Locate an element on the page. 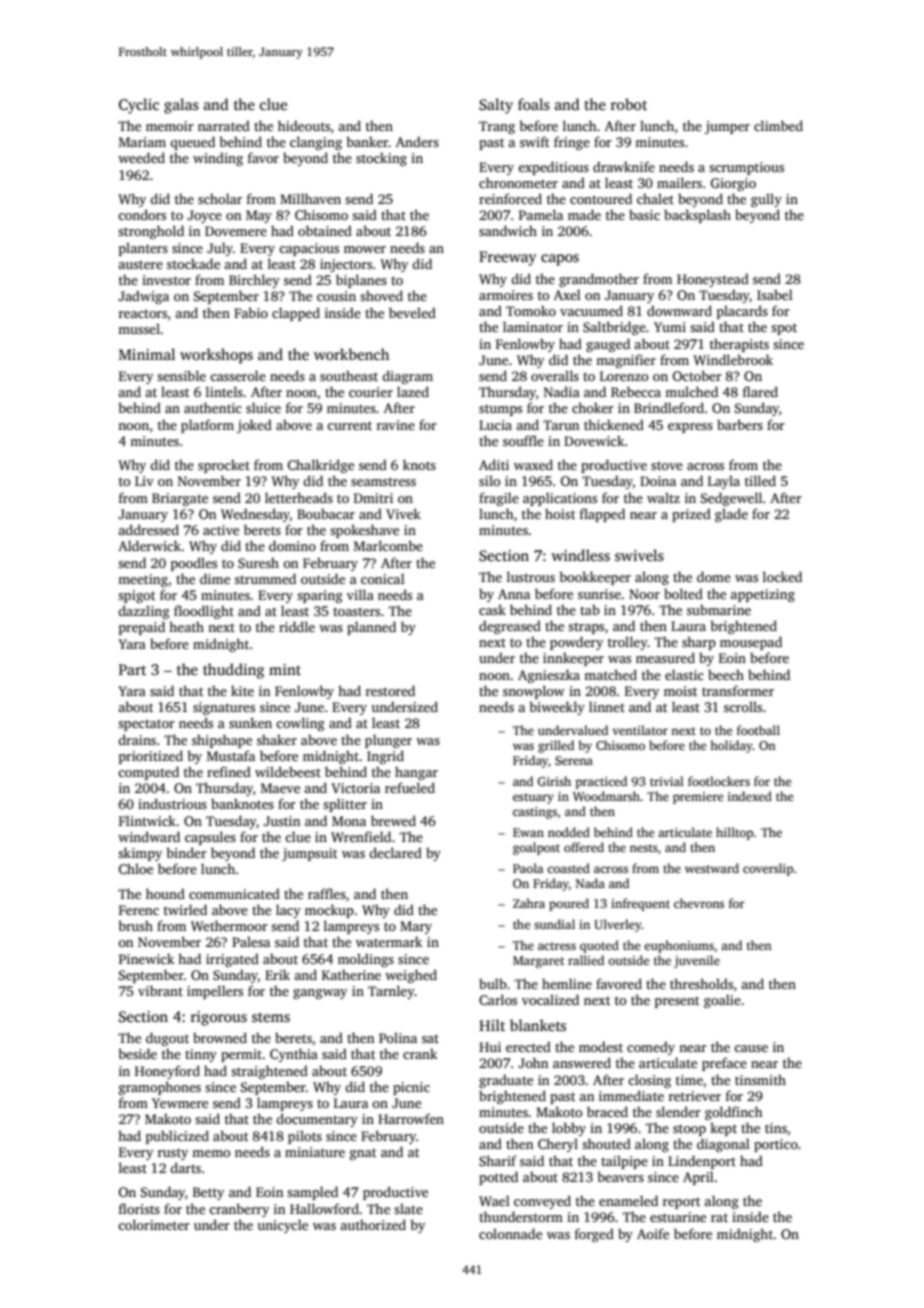 This page has height=1308, width=924. Millhaven is located at coordinates (310, 198).
